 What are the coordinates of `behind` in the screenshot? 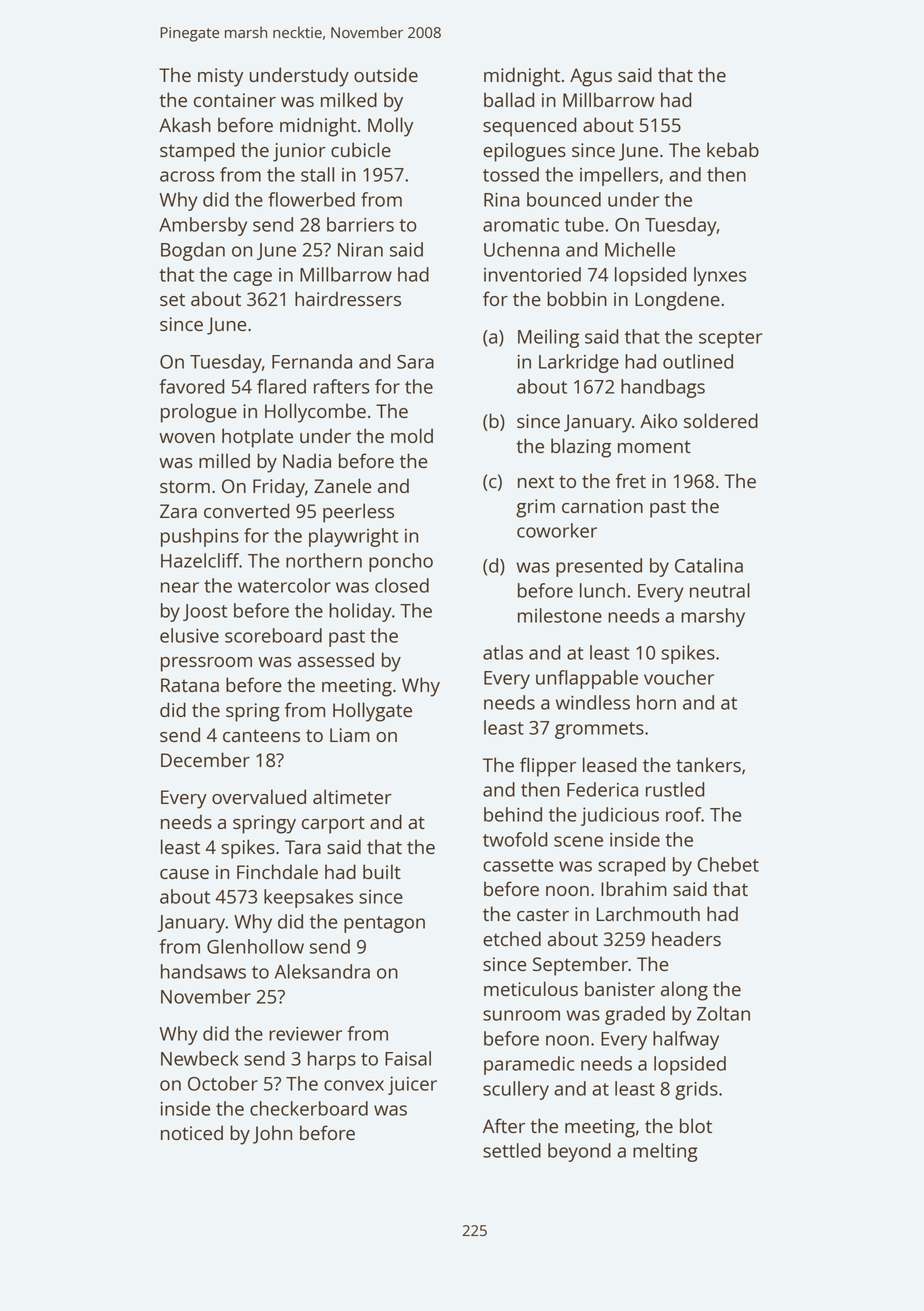 It's located at (513, 814).
